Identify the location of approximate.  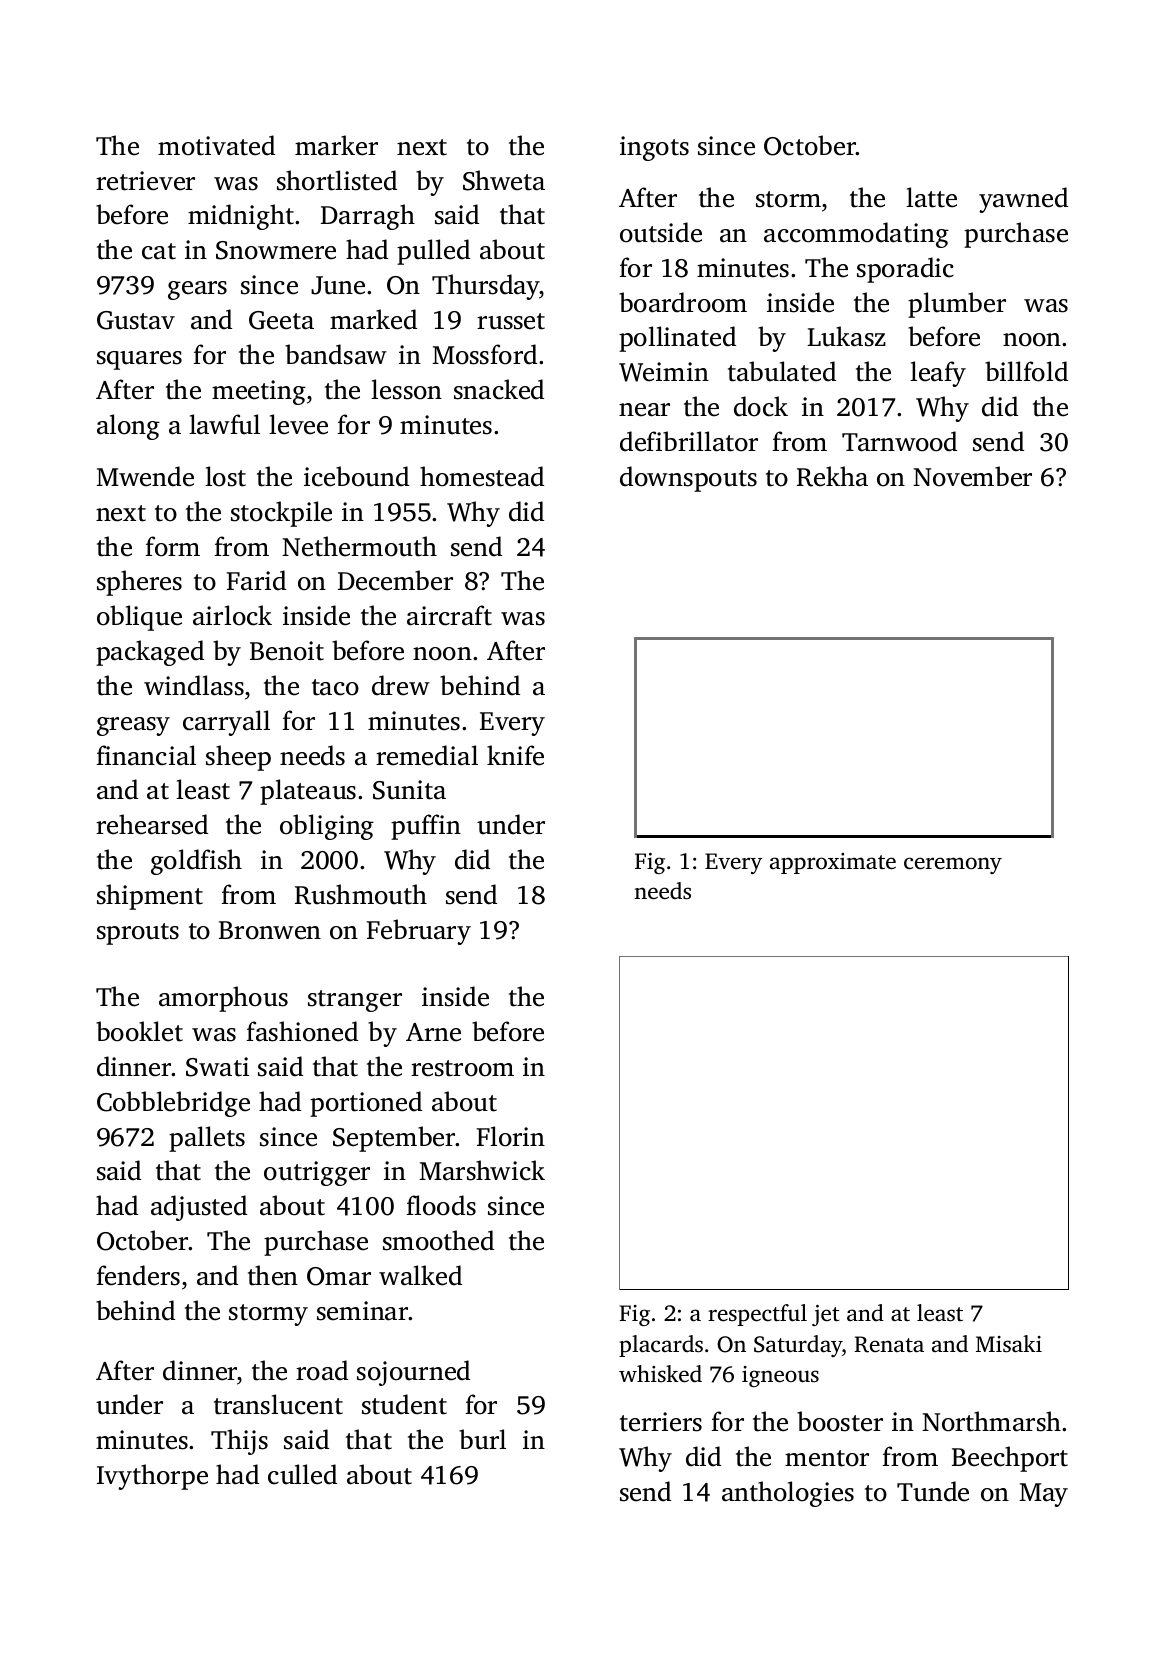
(833, 863).
